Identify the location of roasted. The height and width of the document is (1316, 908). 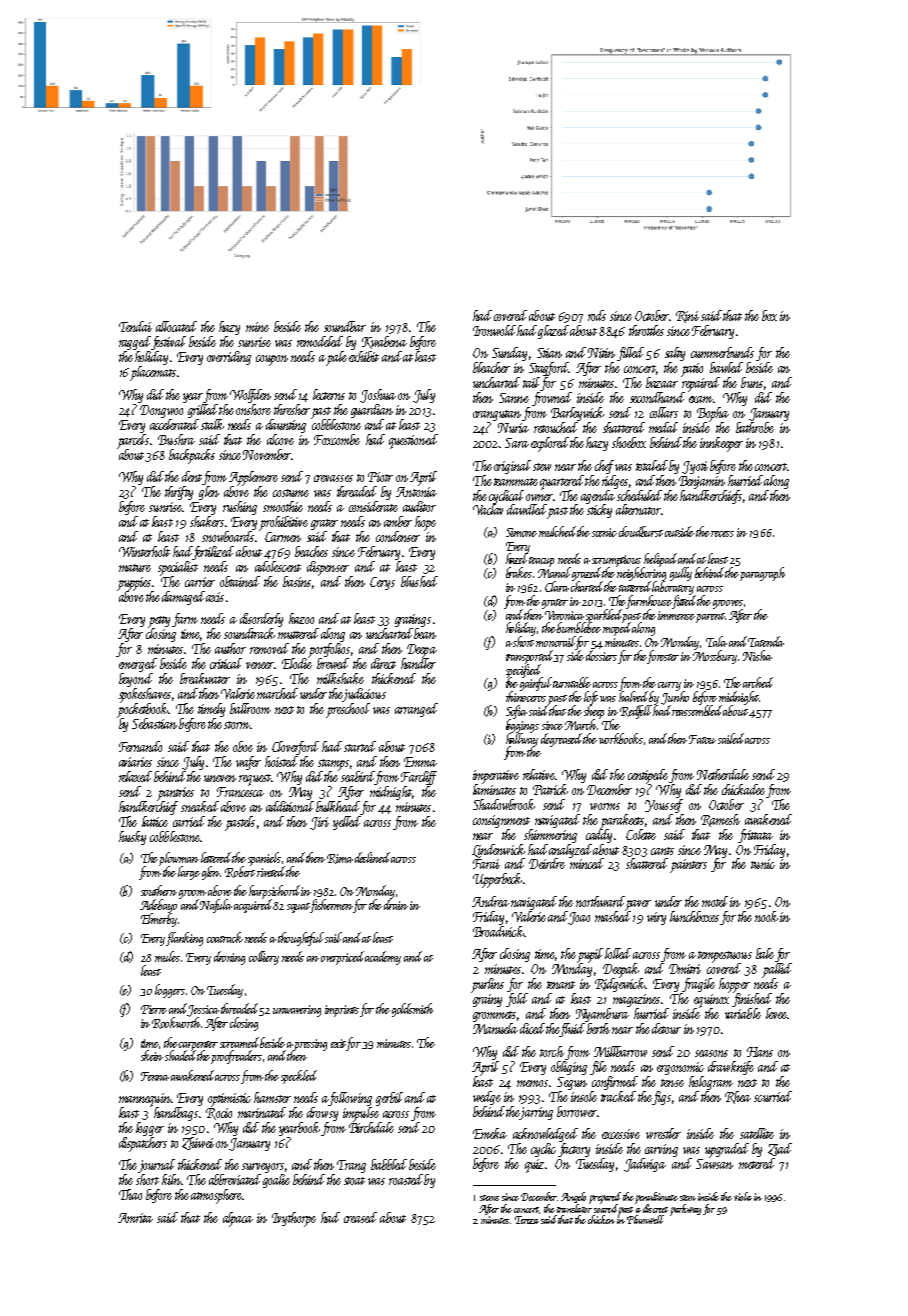
(406, 1179).
